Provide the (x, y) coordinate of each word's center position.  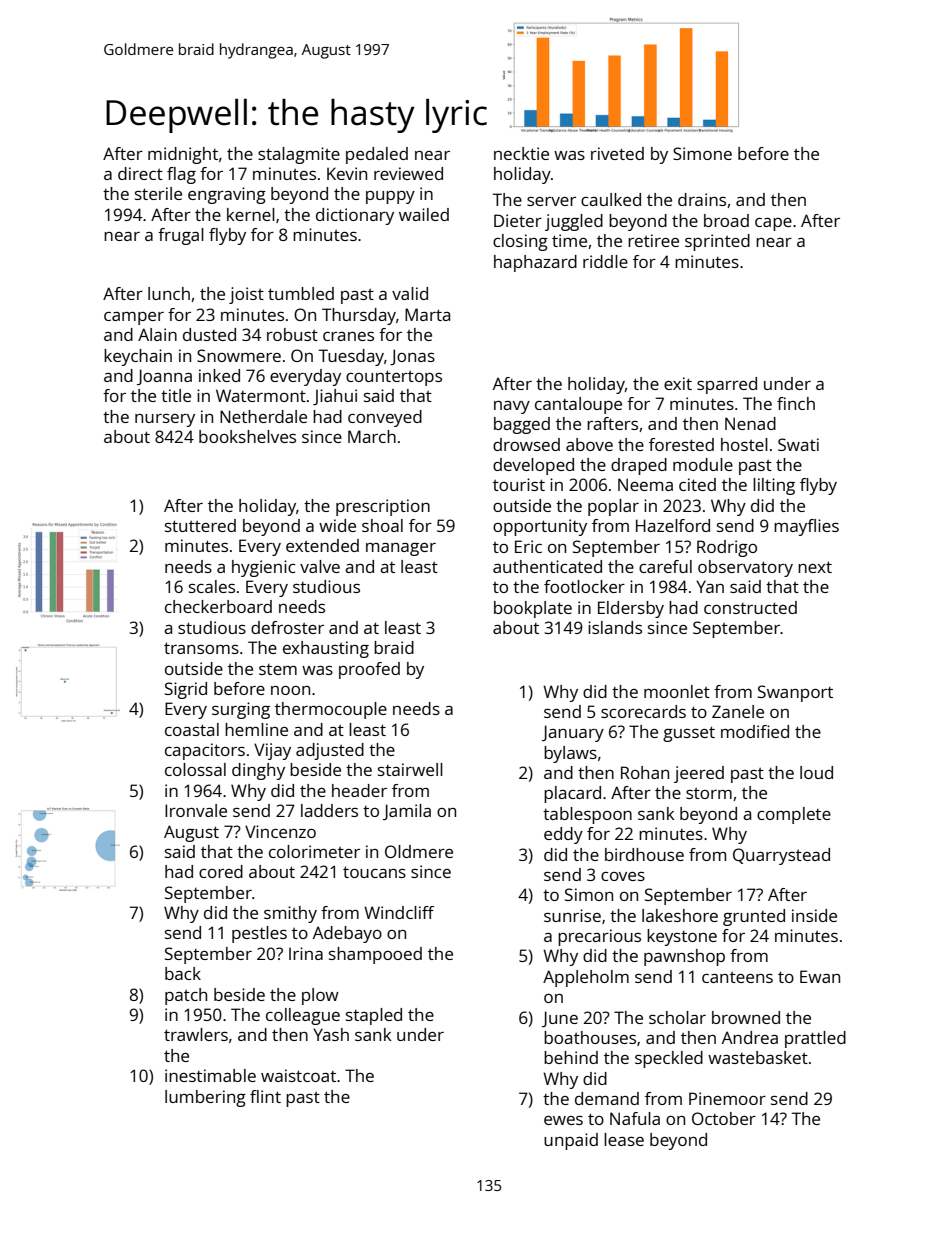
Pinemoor (727, 1098)
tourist (519, 484)
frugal (181, 236)
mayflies (806, 527)
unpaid (571, 1141)
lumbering (205, 1098)
